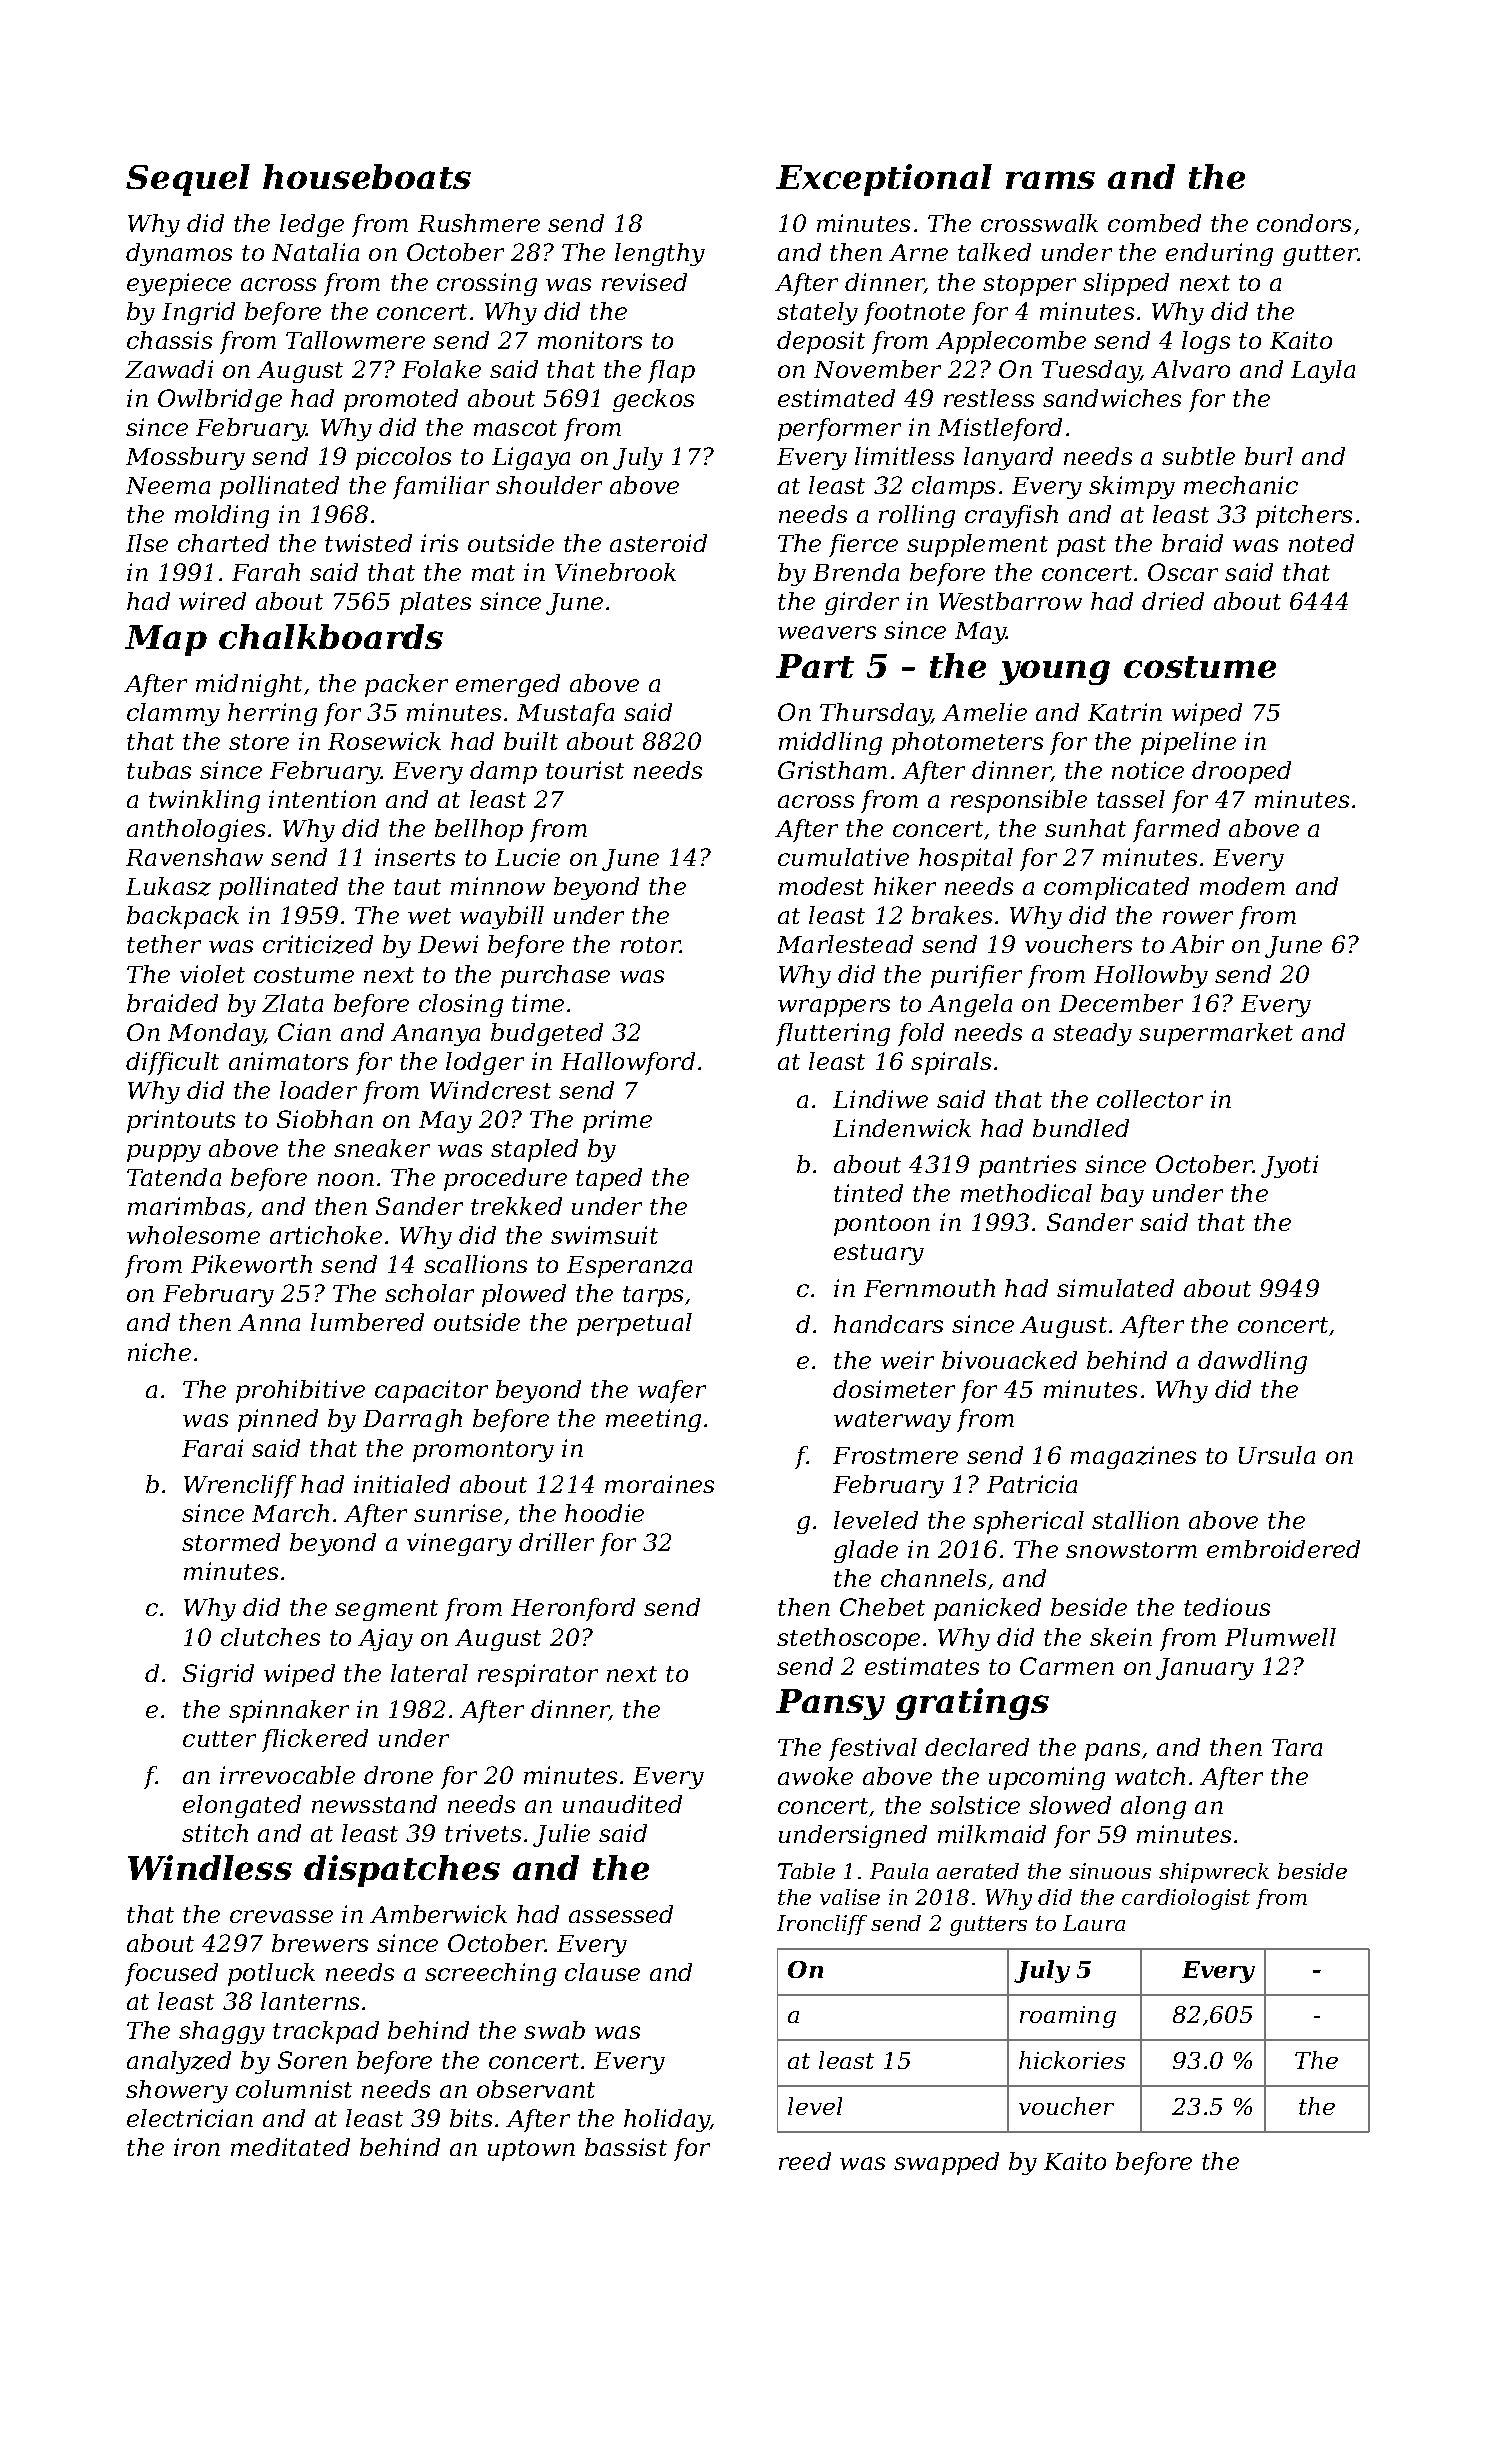 The image size is (1496, 2464). I want to click on rotor, so click(651, 945).
